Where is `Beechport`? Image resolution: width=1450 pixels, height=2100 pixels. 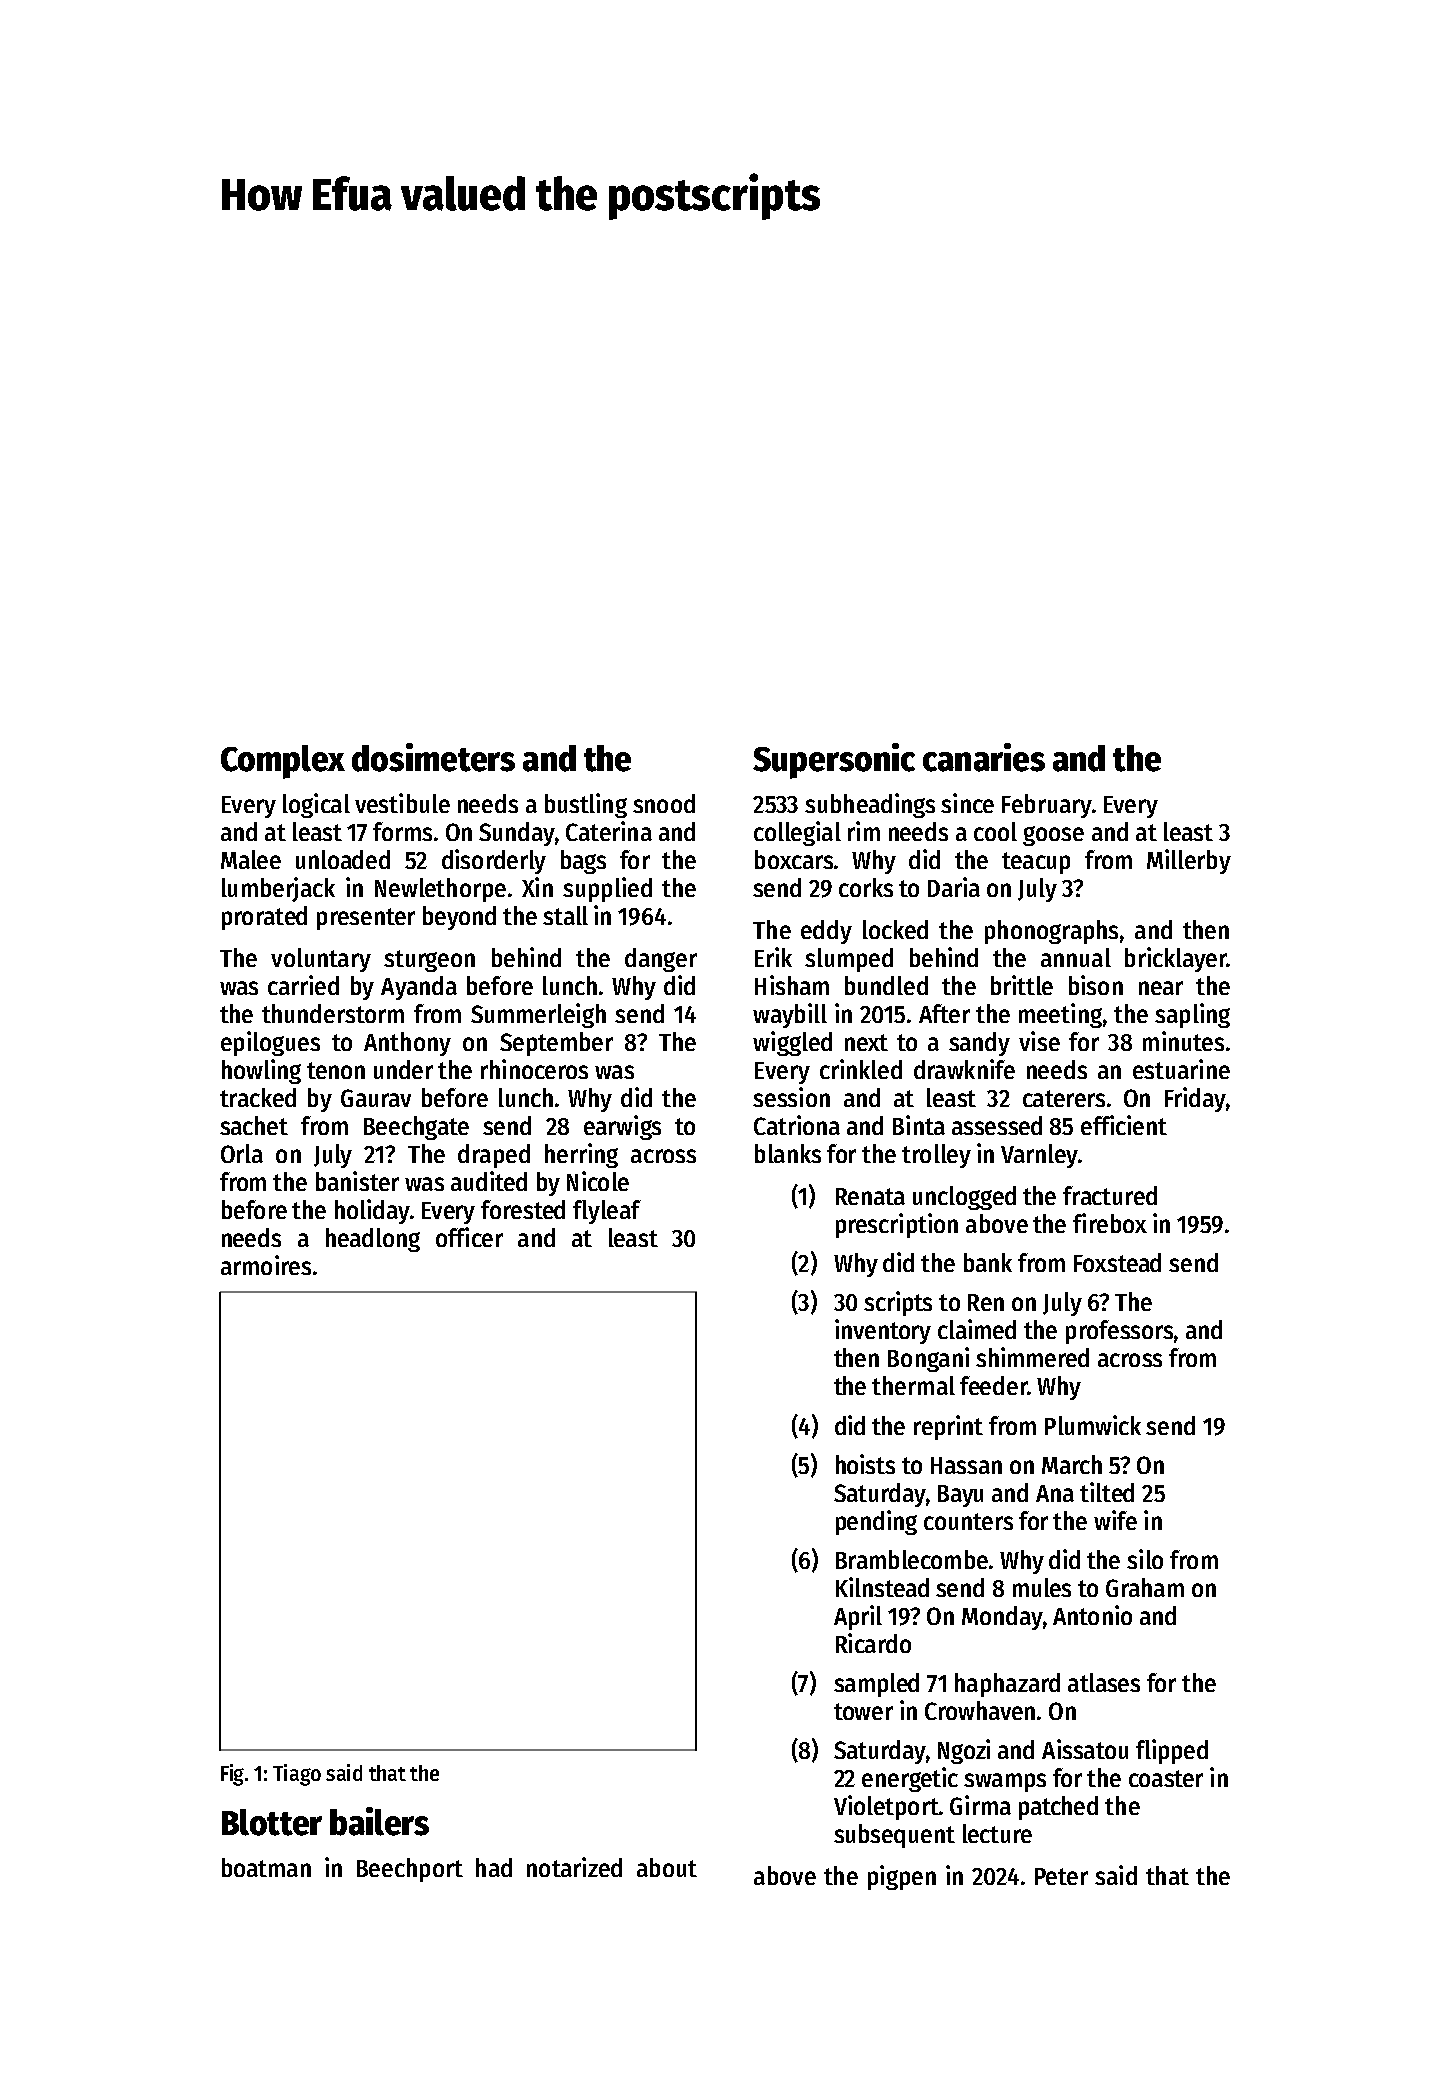
Beechport is located at coordinates (410, 1870).
